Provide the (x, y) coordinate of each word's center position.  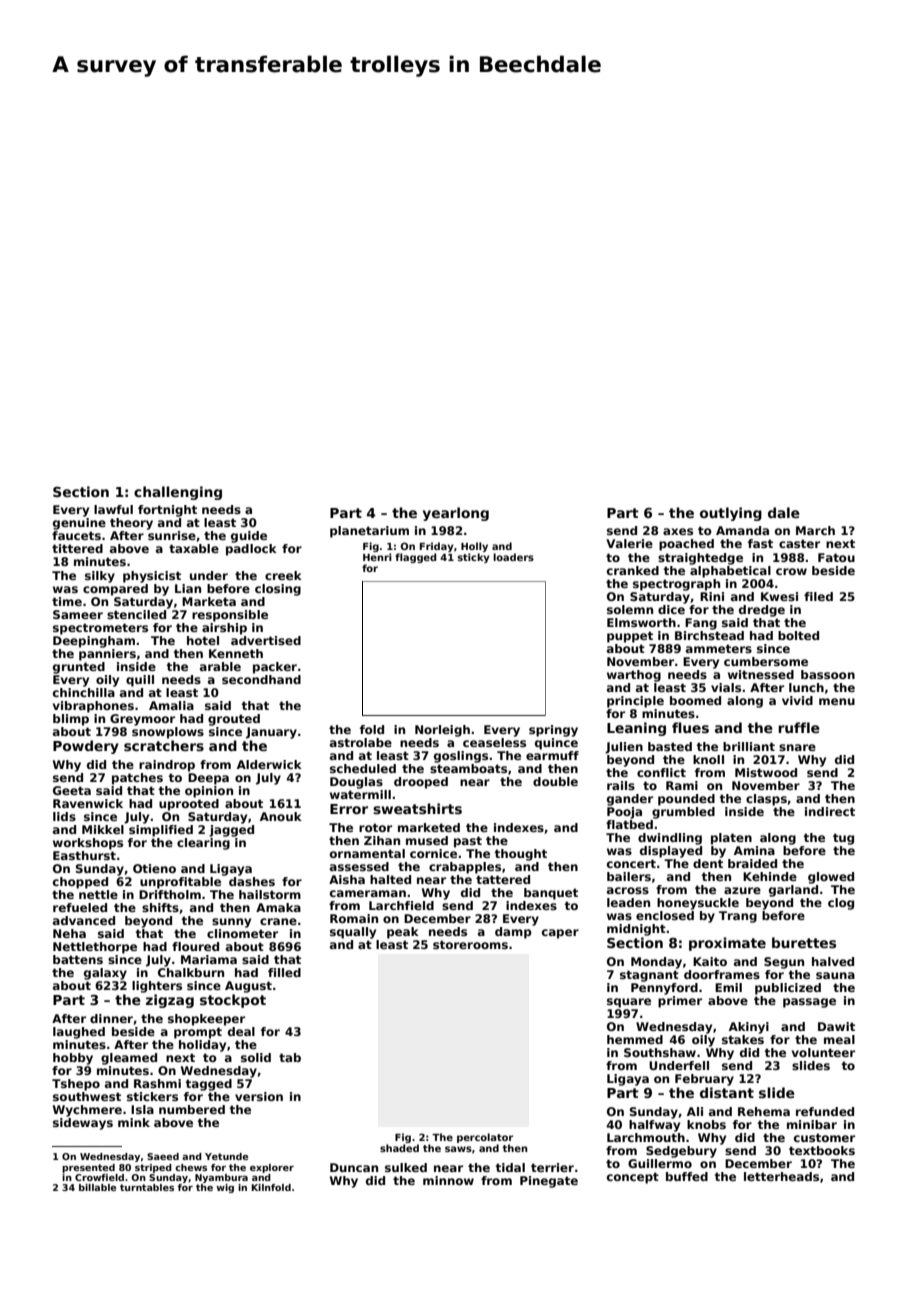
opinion (209, 792)
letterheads (781, 1176)
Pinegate (549, 1182)
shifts (160, 907)
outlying (731, 514)
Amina (754, 850)
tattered (503, 879)
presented (88, 1168)
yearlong (456, 514)
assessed (359, 866)
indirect (830, 811)
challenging (178, 493)
